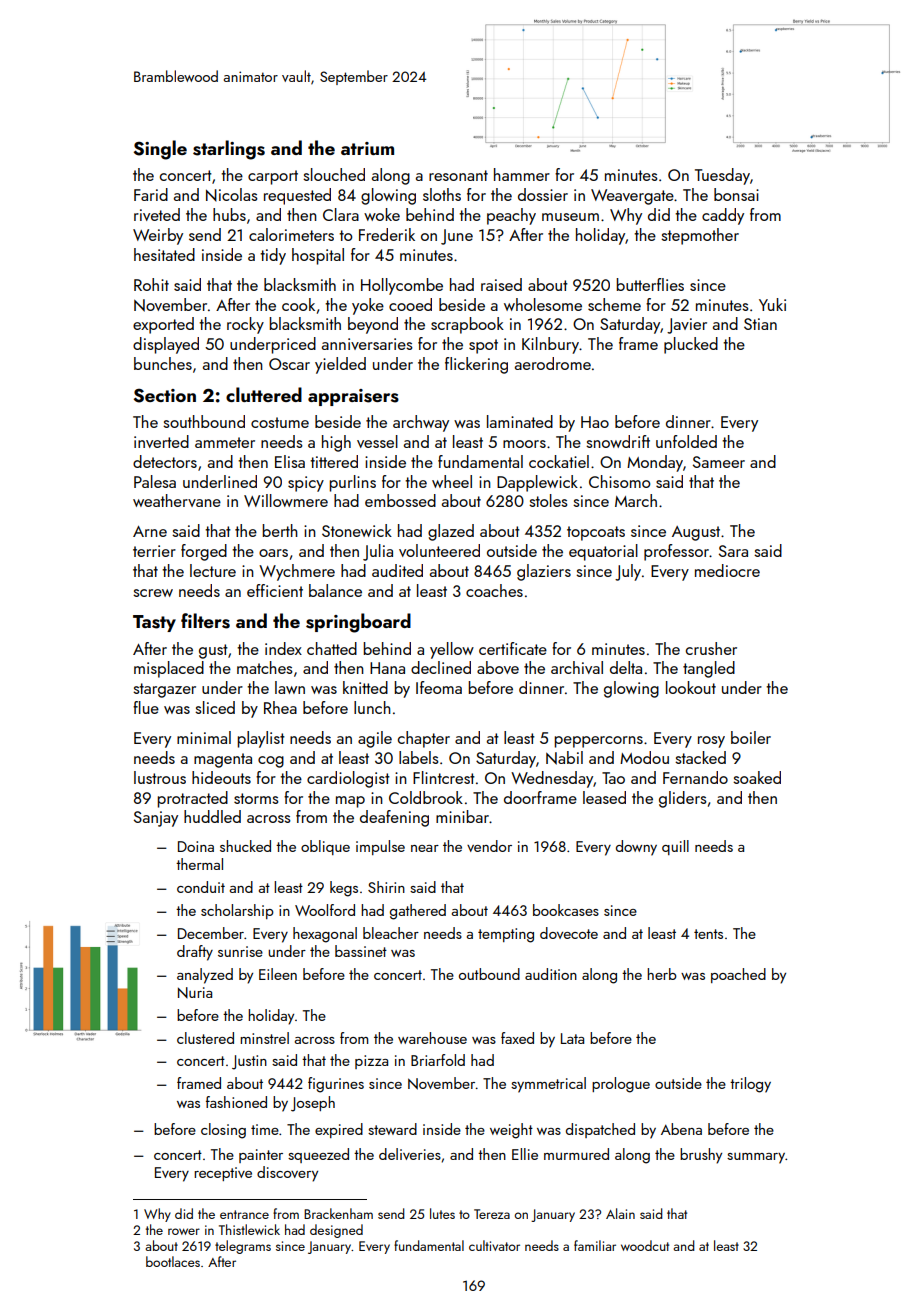 The width and height of the screenshot is (924, 1314). I want to click on glaziers, so click(544, 572).
